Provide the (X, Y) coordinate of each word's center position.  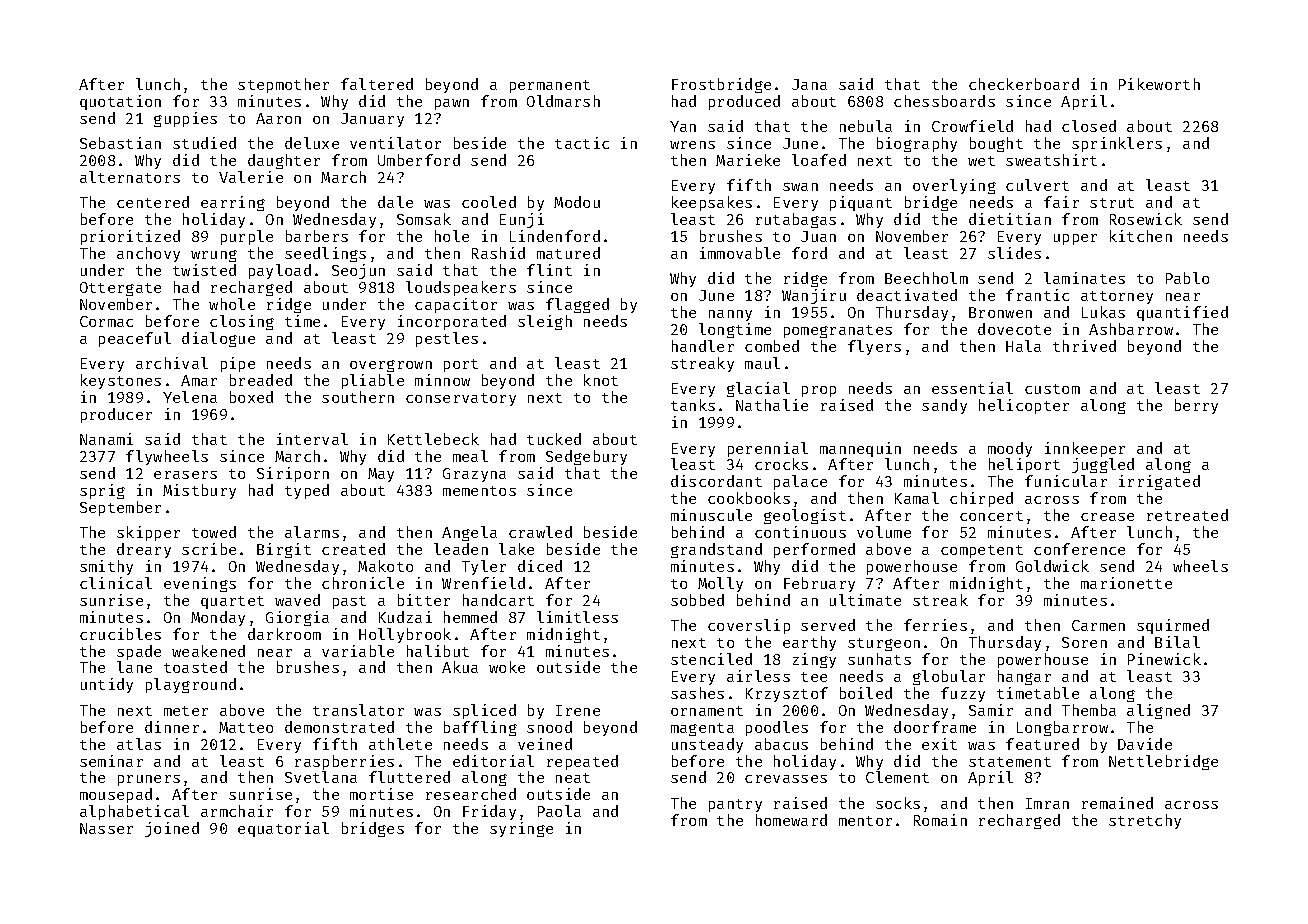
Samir (991, 710)
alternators (130, 177)
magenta (702, 729)
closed (1089, 126)
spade (139, 652)
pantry (735, 805)
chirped (981, 499)
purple (247, 237)
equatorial (283, 829)
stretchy (1145, 821)
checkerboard (1024, 84)
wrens (692, 145)
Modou (577, 202)
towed (214, 532)
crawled (540, 532)
